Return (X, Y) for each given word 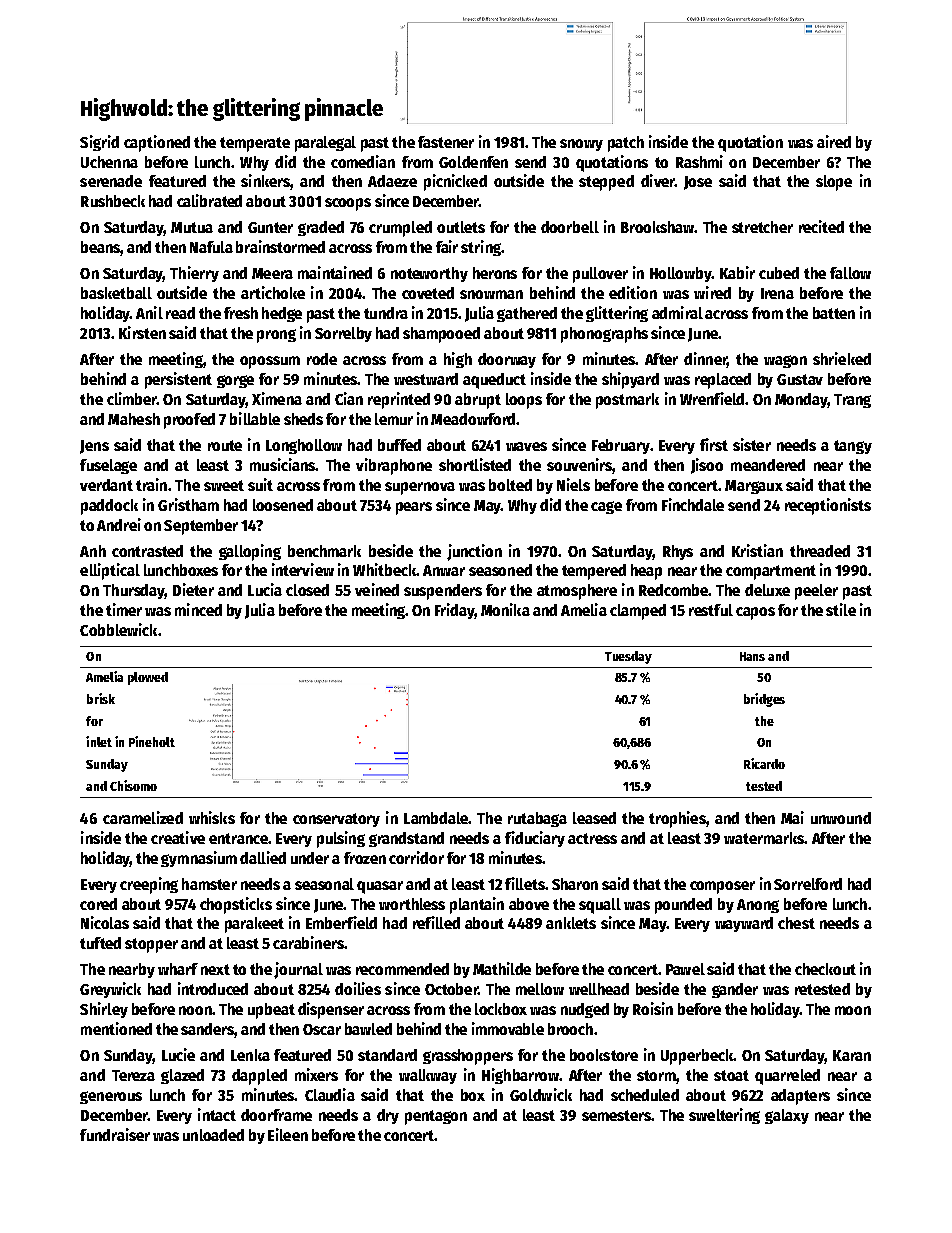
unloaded (213, 1135)
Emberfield (341, 922)
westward (426, 379)
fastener (446, 142)
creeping (149, 885)
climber (132, 398)
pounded (683, 906)
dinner (705, 360)
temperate (255, 144)
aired (834, 141)
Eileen (288, 1134)
